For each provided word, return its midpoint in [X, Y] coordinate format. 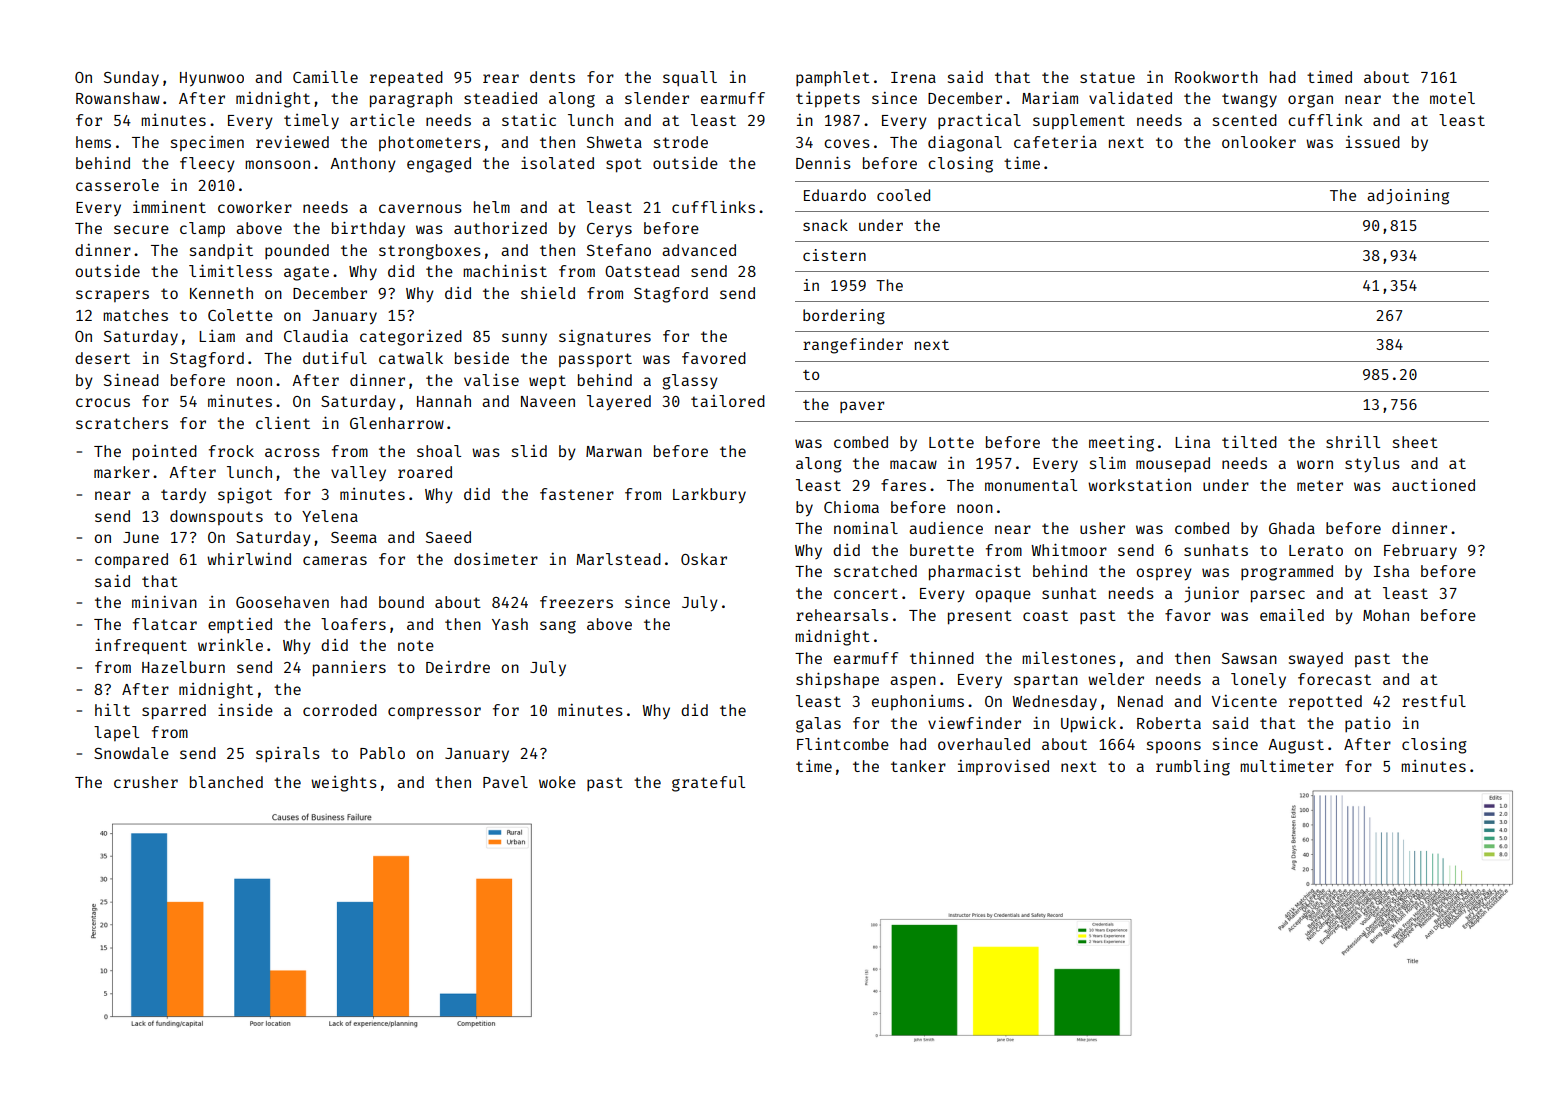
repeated [406, 78]
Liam [217, 336]
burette [942, 550]
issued [1373, 142]
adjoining [1408, 197]
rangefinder [853, 346]
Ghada [1292, 528]
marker [122, 472]
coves [847, 143]
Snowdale [131, 753]
